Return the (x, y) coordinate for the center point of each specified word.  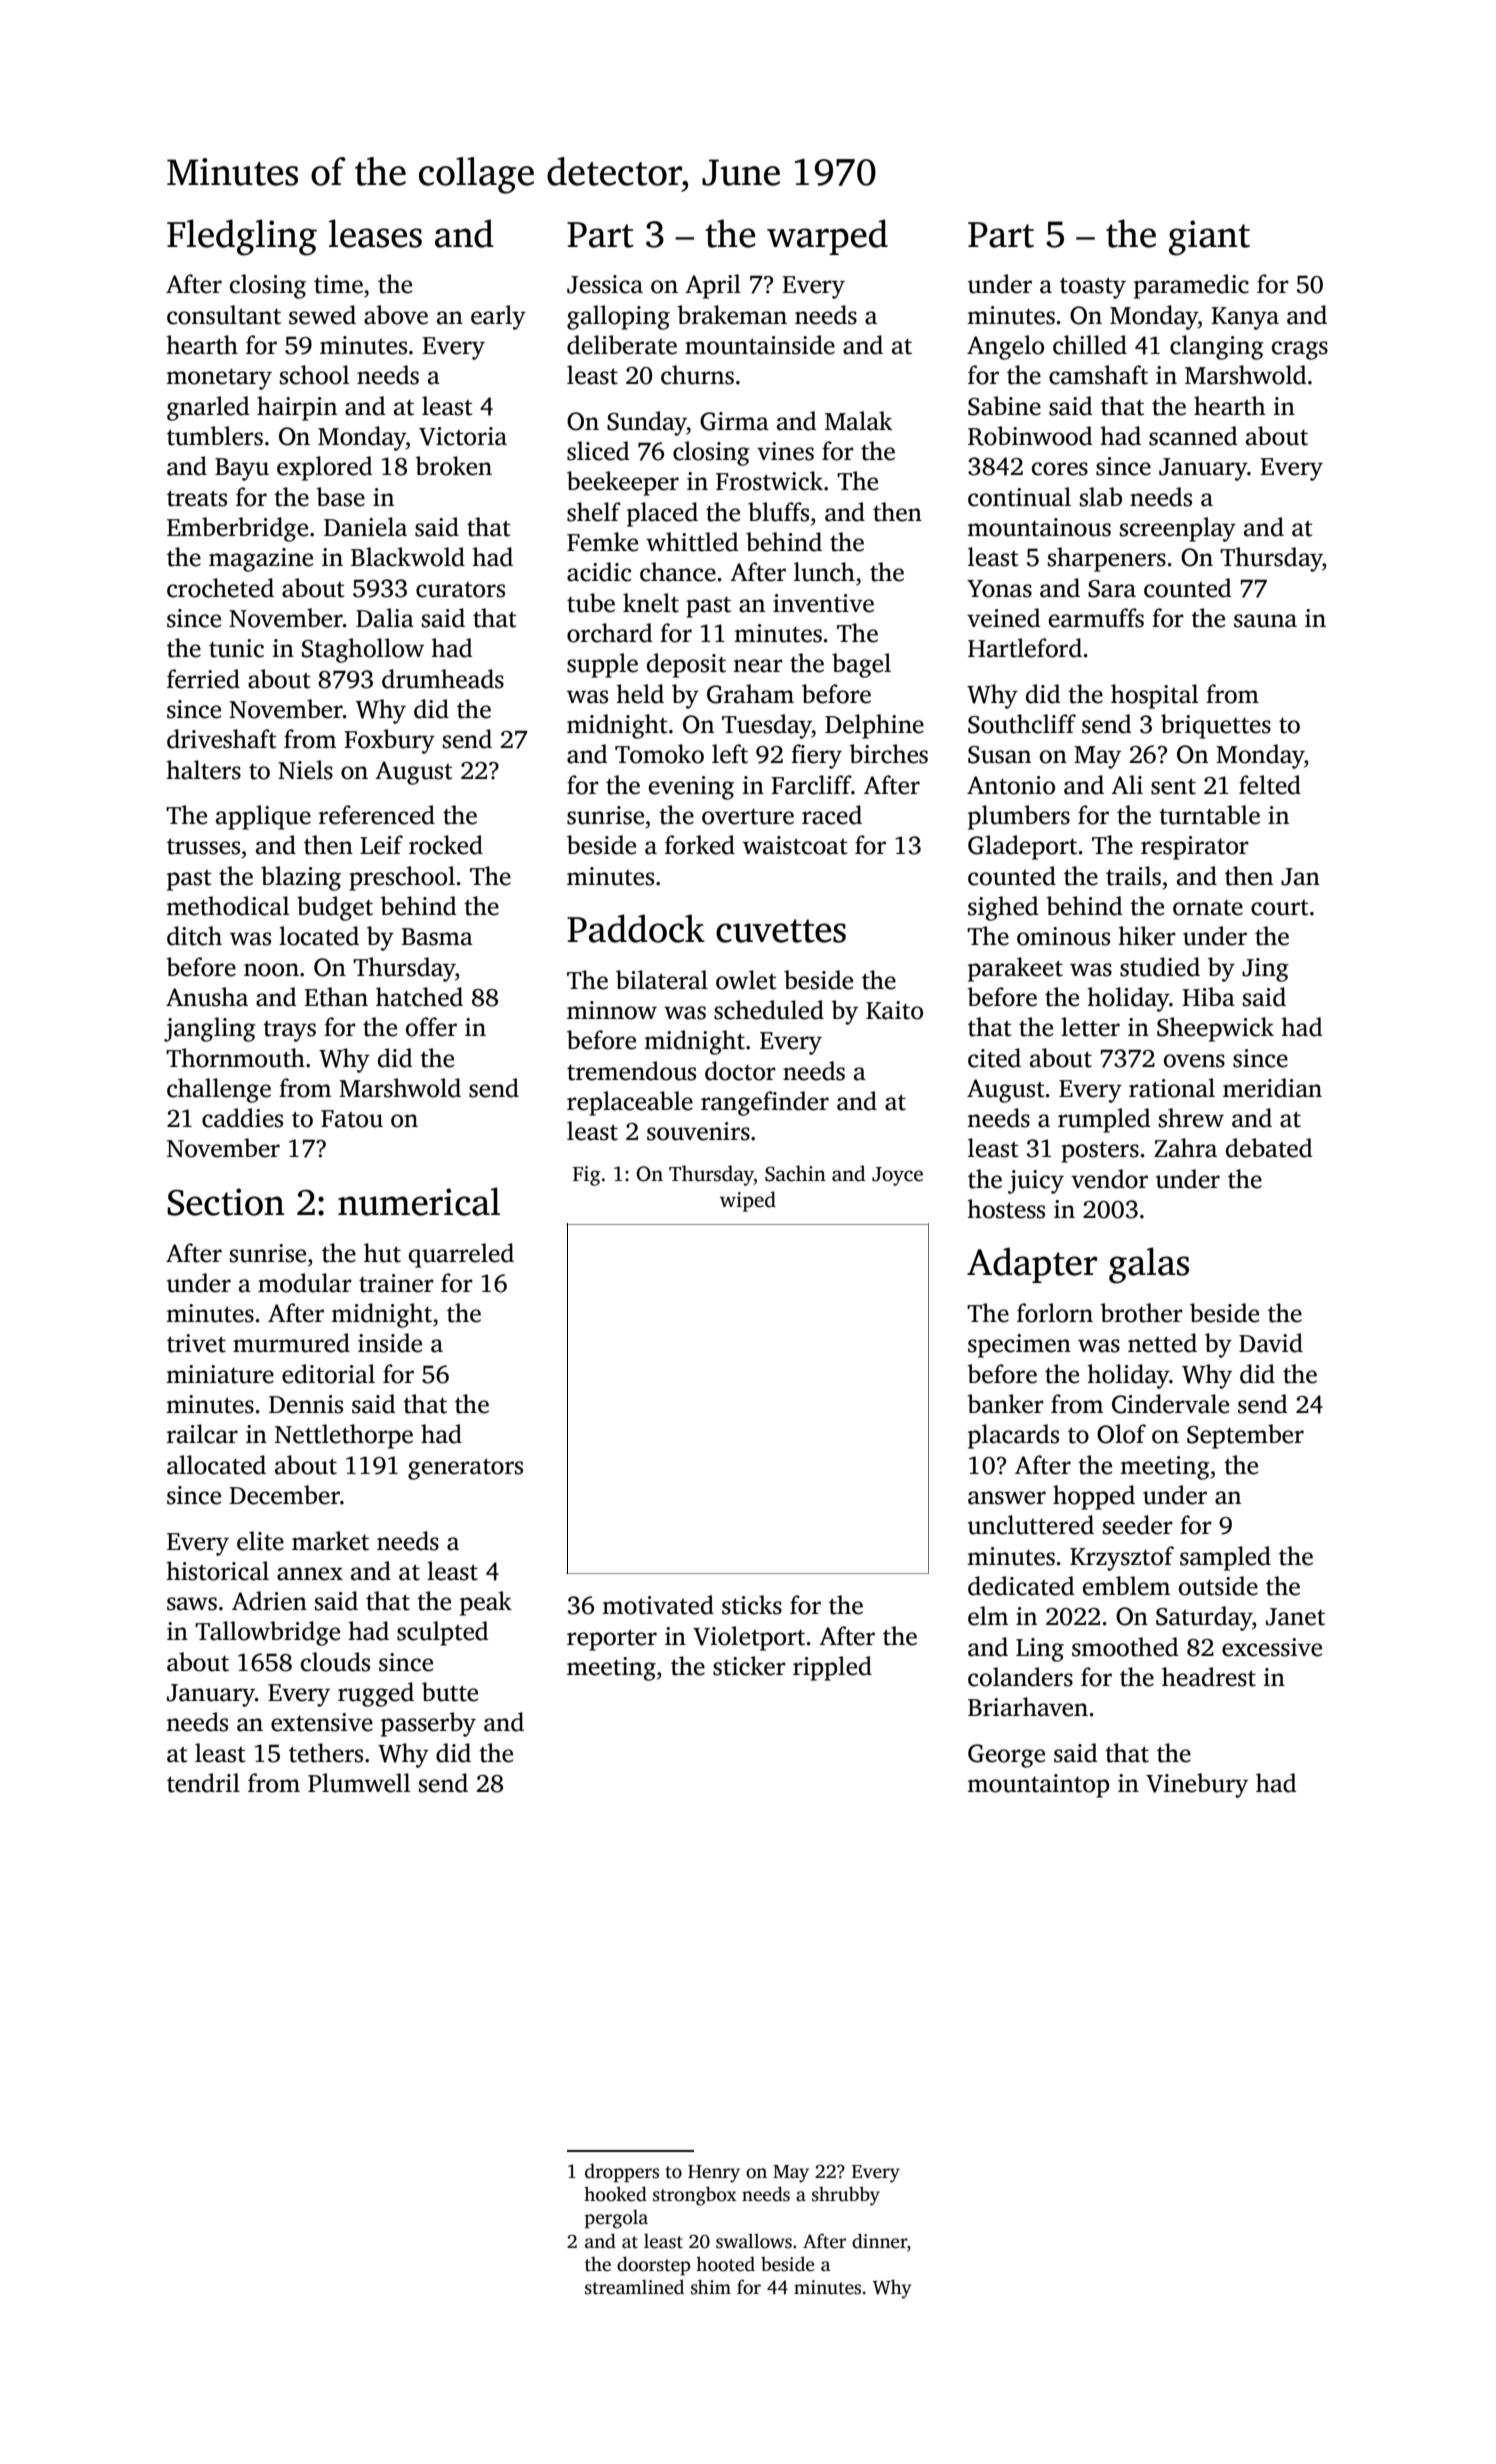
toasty (1093, 288)
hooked (615, 2194)
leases (375, 233)
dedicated (1021, 1586)
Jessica (605, 284)
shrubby (846, 2196)
